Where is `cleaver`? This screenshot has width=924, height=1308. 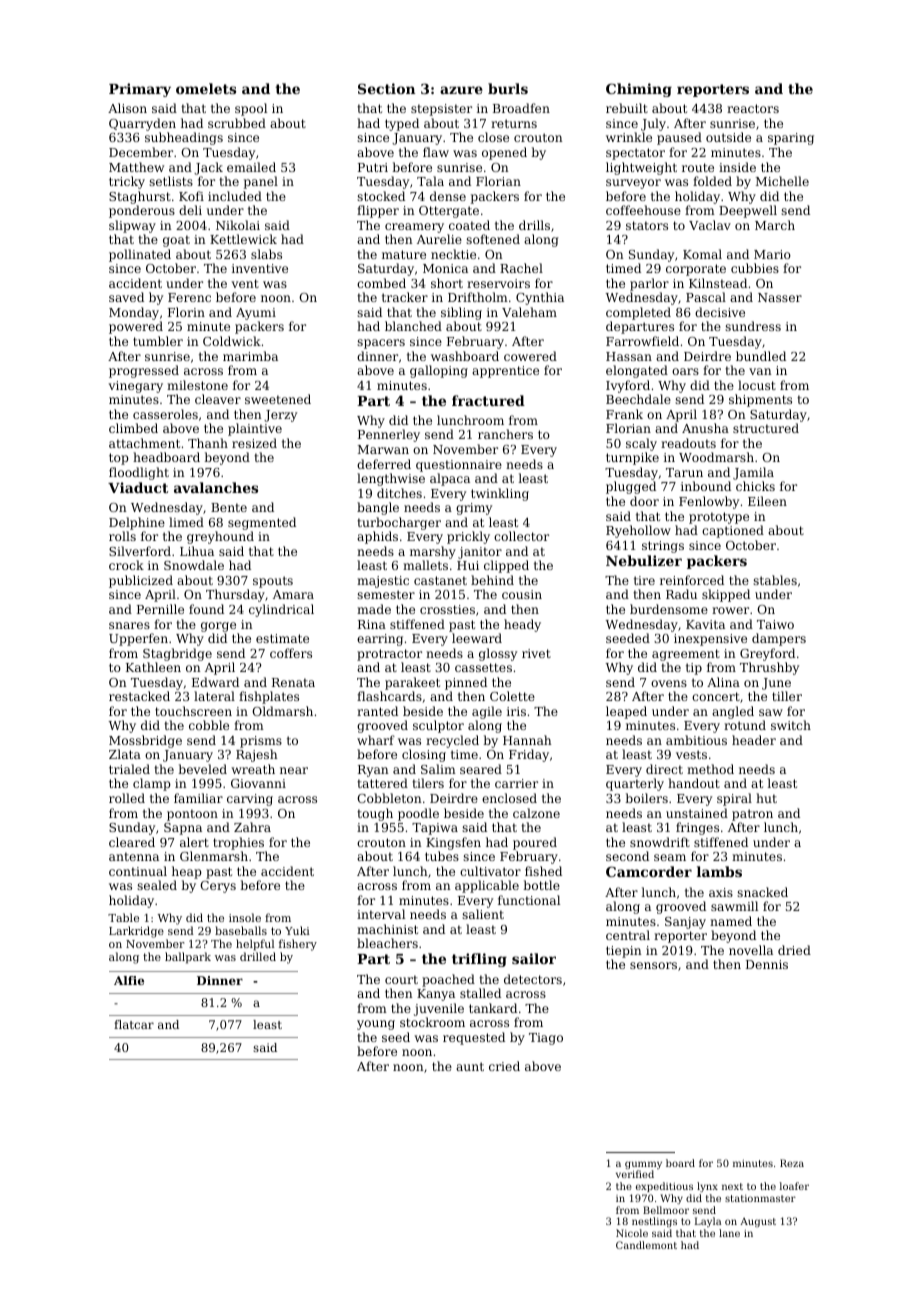
cleaver is located at coordinates (218, 399).
